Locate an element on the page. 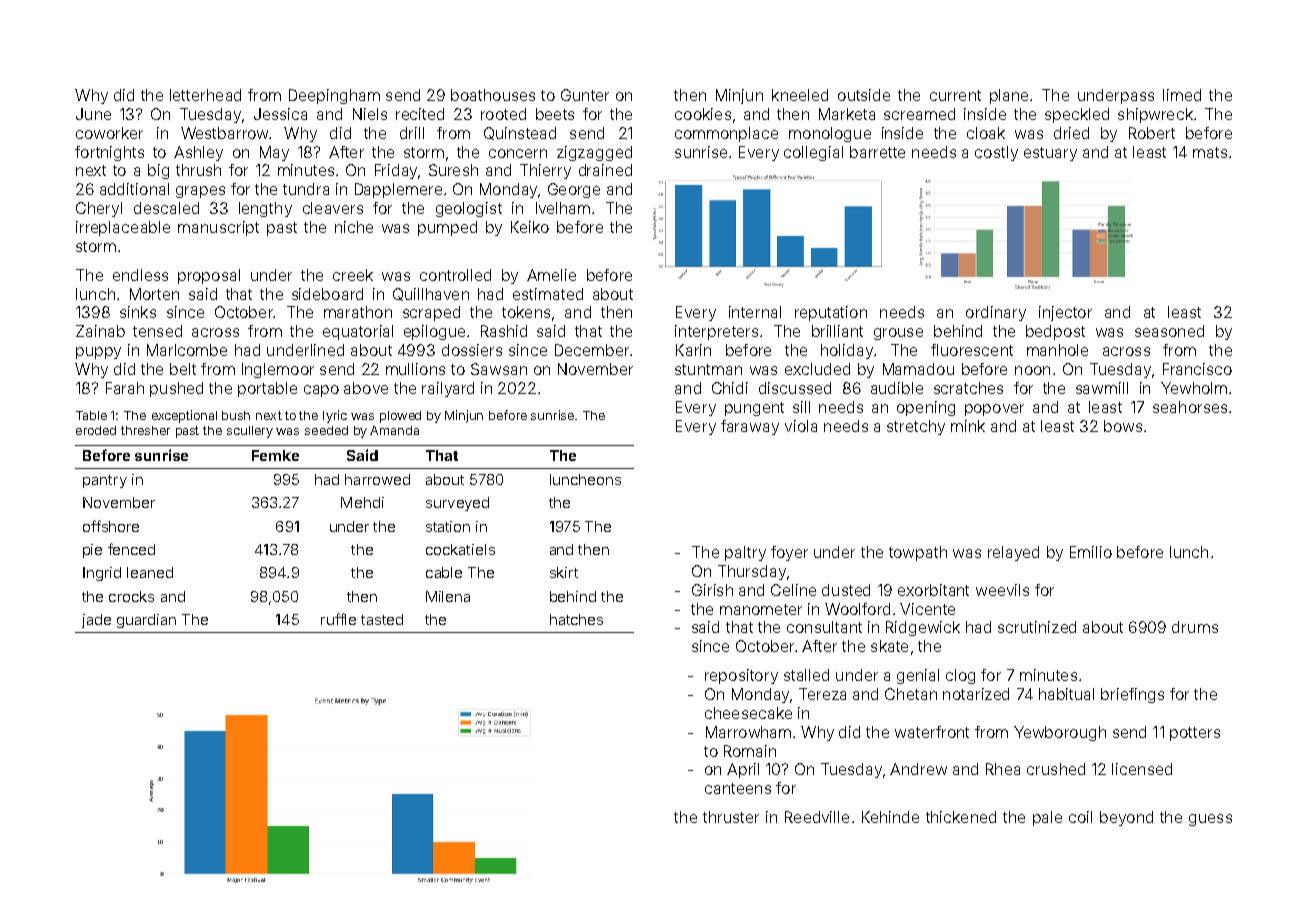  seasoned is located at coordinates (1169, 331).
